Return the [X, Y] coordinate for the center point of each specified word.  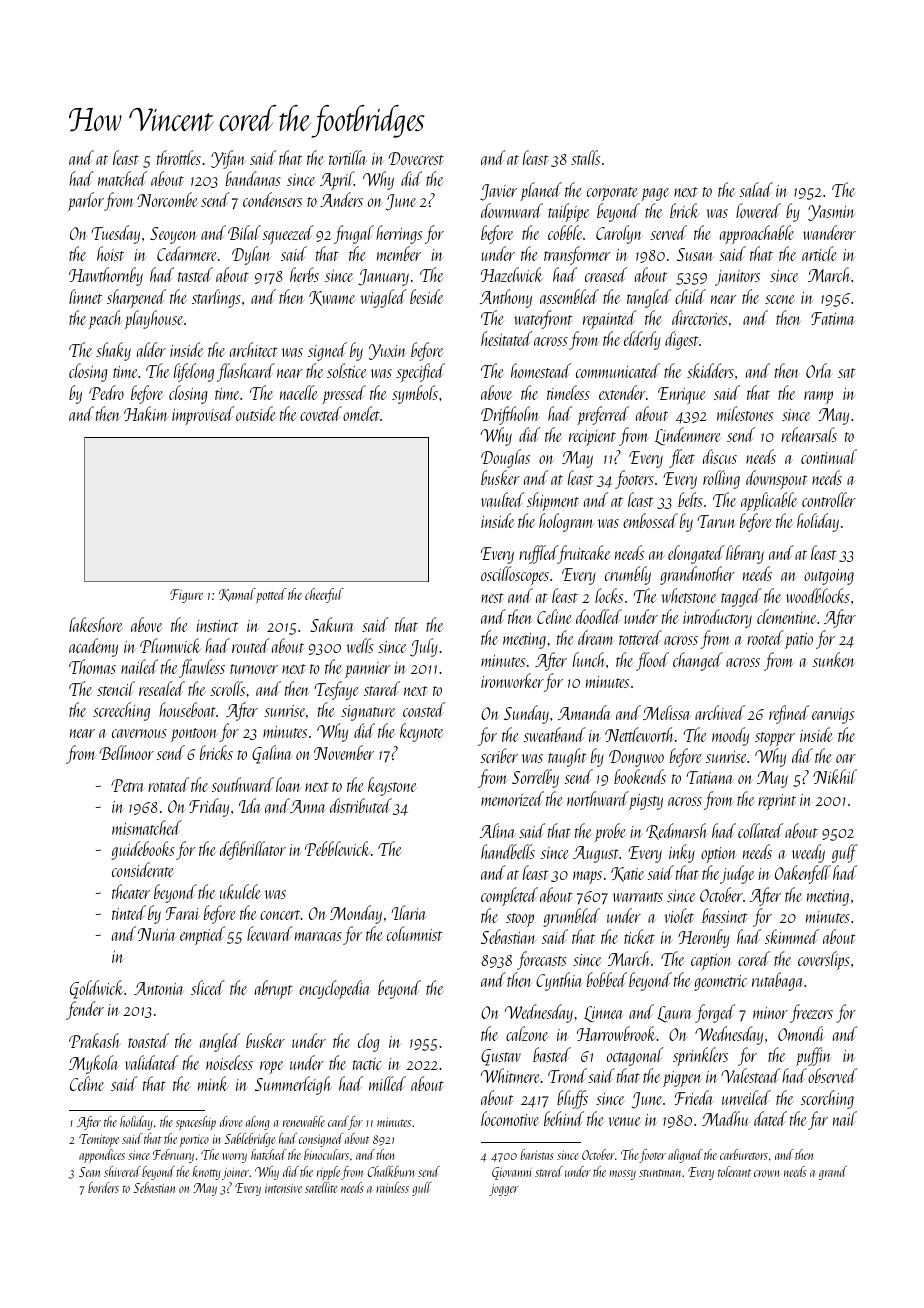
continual [829, 456]
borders [103, 1187]
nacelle [299, 392]
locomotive [510, 1118]
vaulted [502, 499]
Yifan [228, 159]
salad [756, 189]
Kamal [237, 595]
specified [420, 372]
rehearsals [809, 434]
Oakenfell [803, 874]
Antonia [159, 988]
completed [509, 896]
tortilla [348, 157]
